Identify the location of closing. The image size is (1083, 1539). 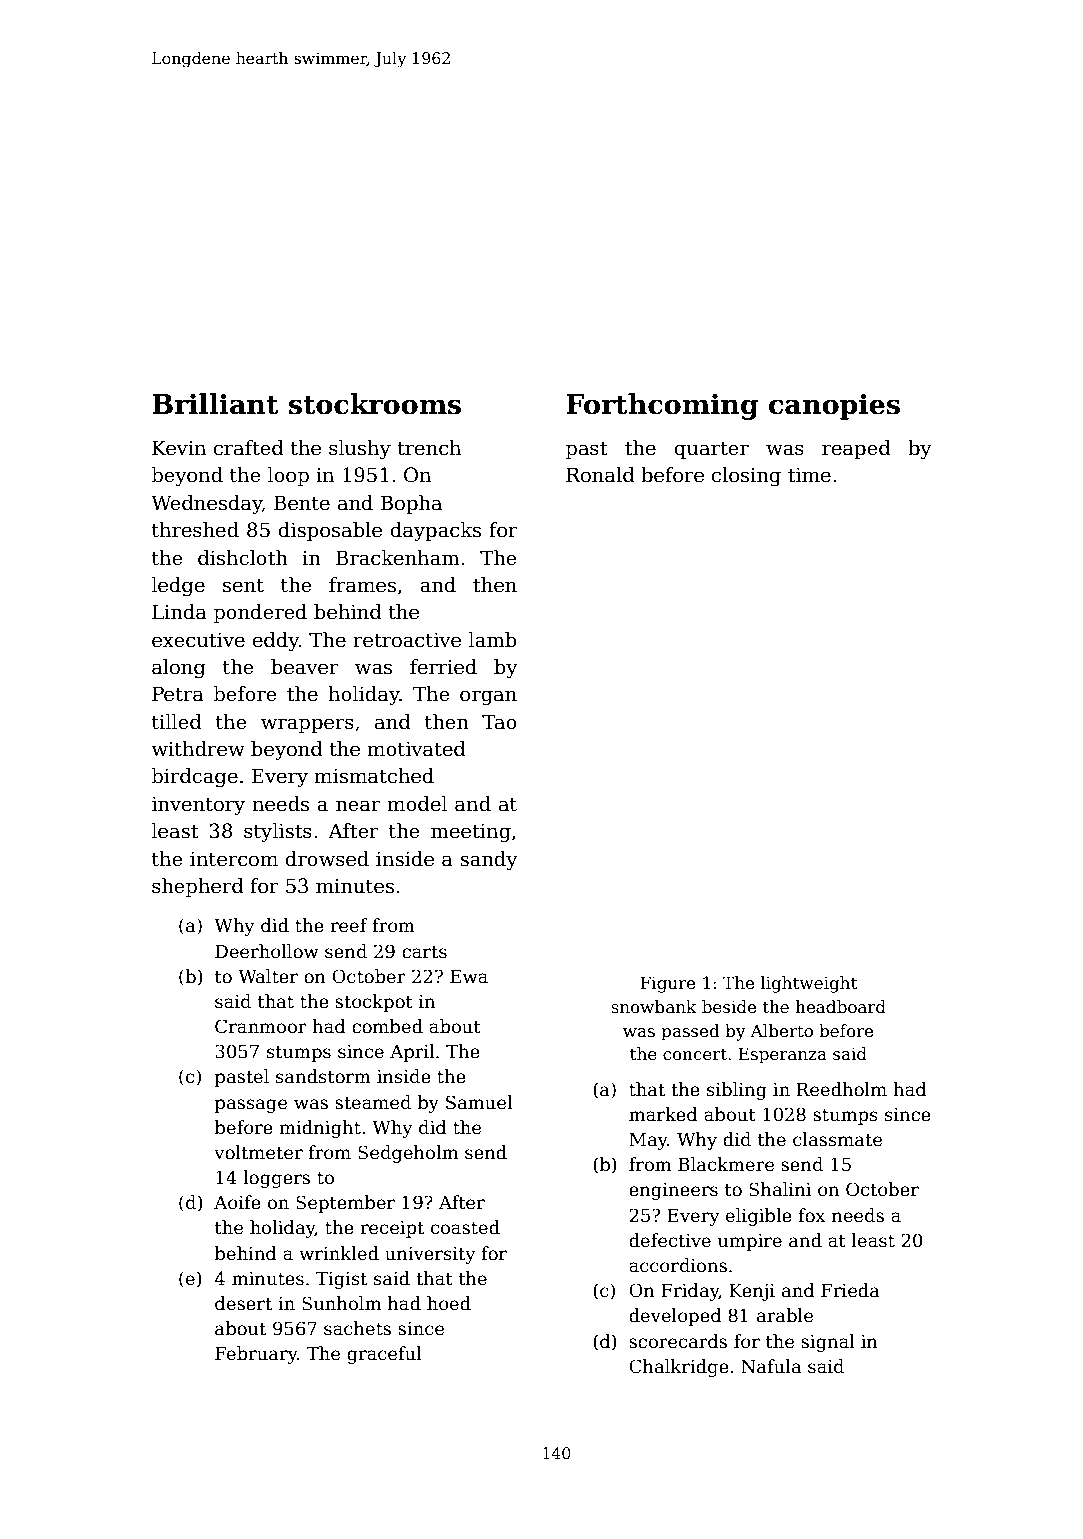
(746, 477).
